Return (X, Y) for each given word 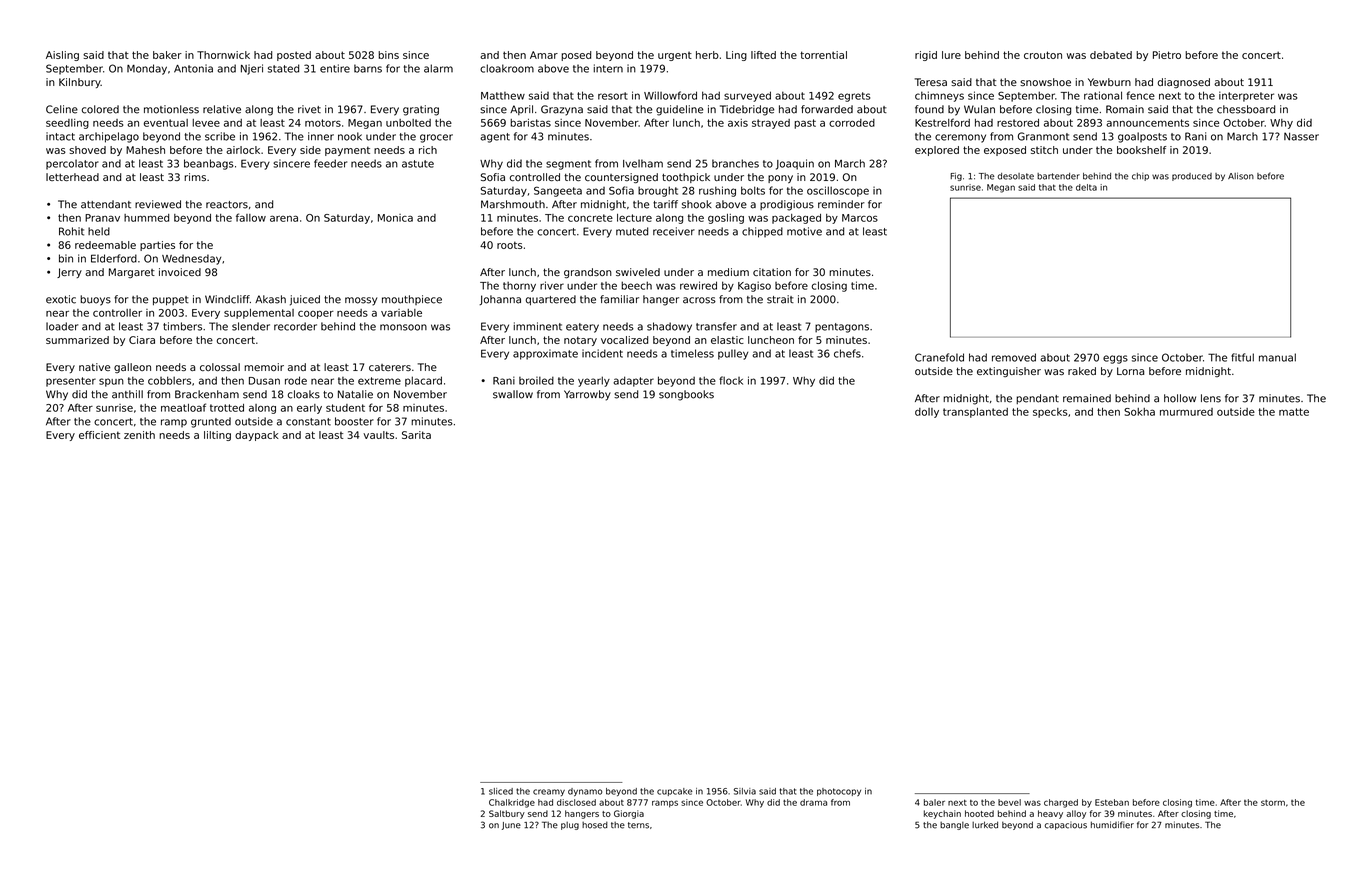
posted (294, 56)
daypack (257, 436)
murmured (1186, 412)
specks (1050, 413)
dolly (927, 413)
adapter (633, 381)
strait (780, 299)
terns (638, 825)
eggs (1115, 359)
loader (62, 326)
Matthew (503, 96)
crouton (1043, 55)
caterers (390, 367)
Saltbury (507, 814)
